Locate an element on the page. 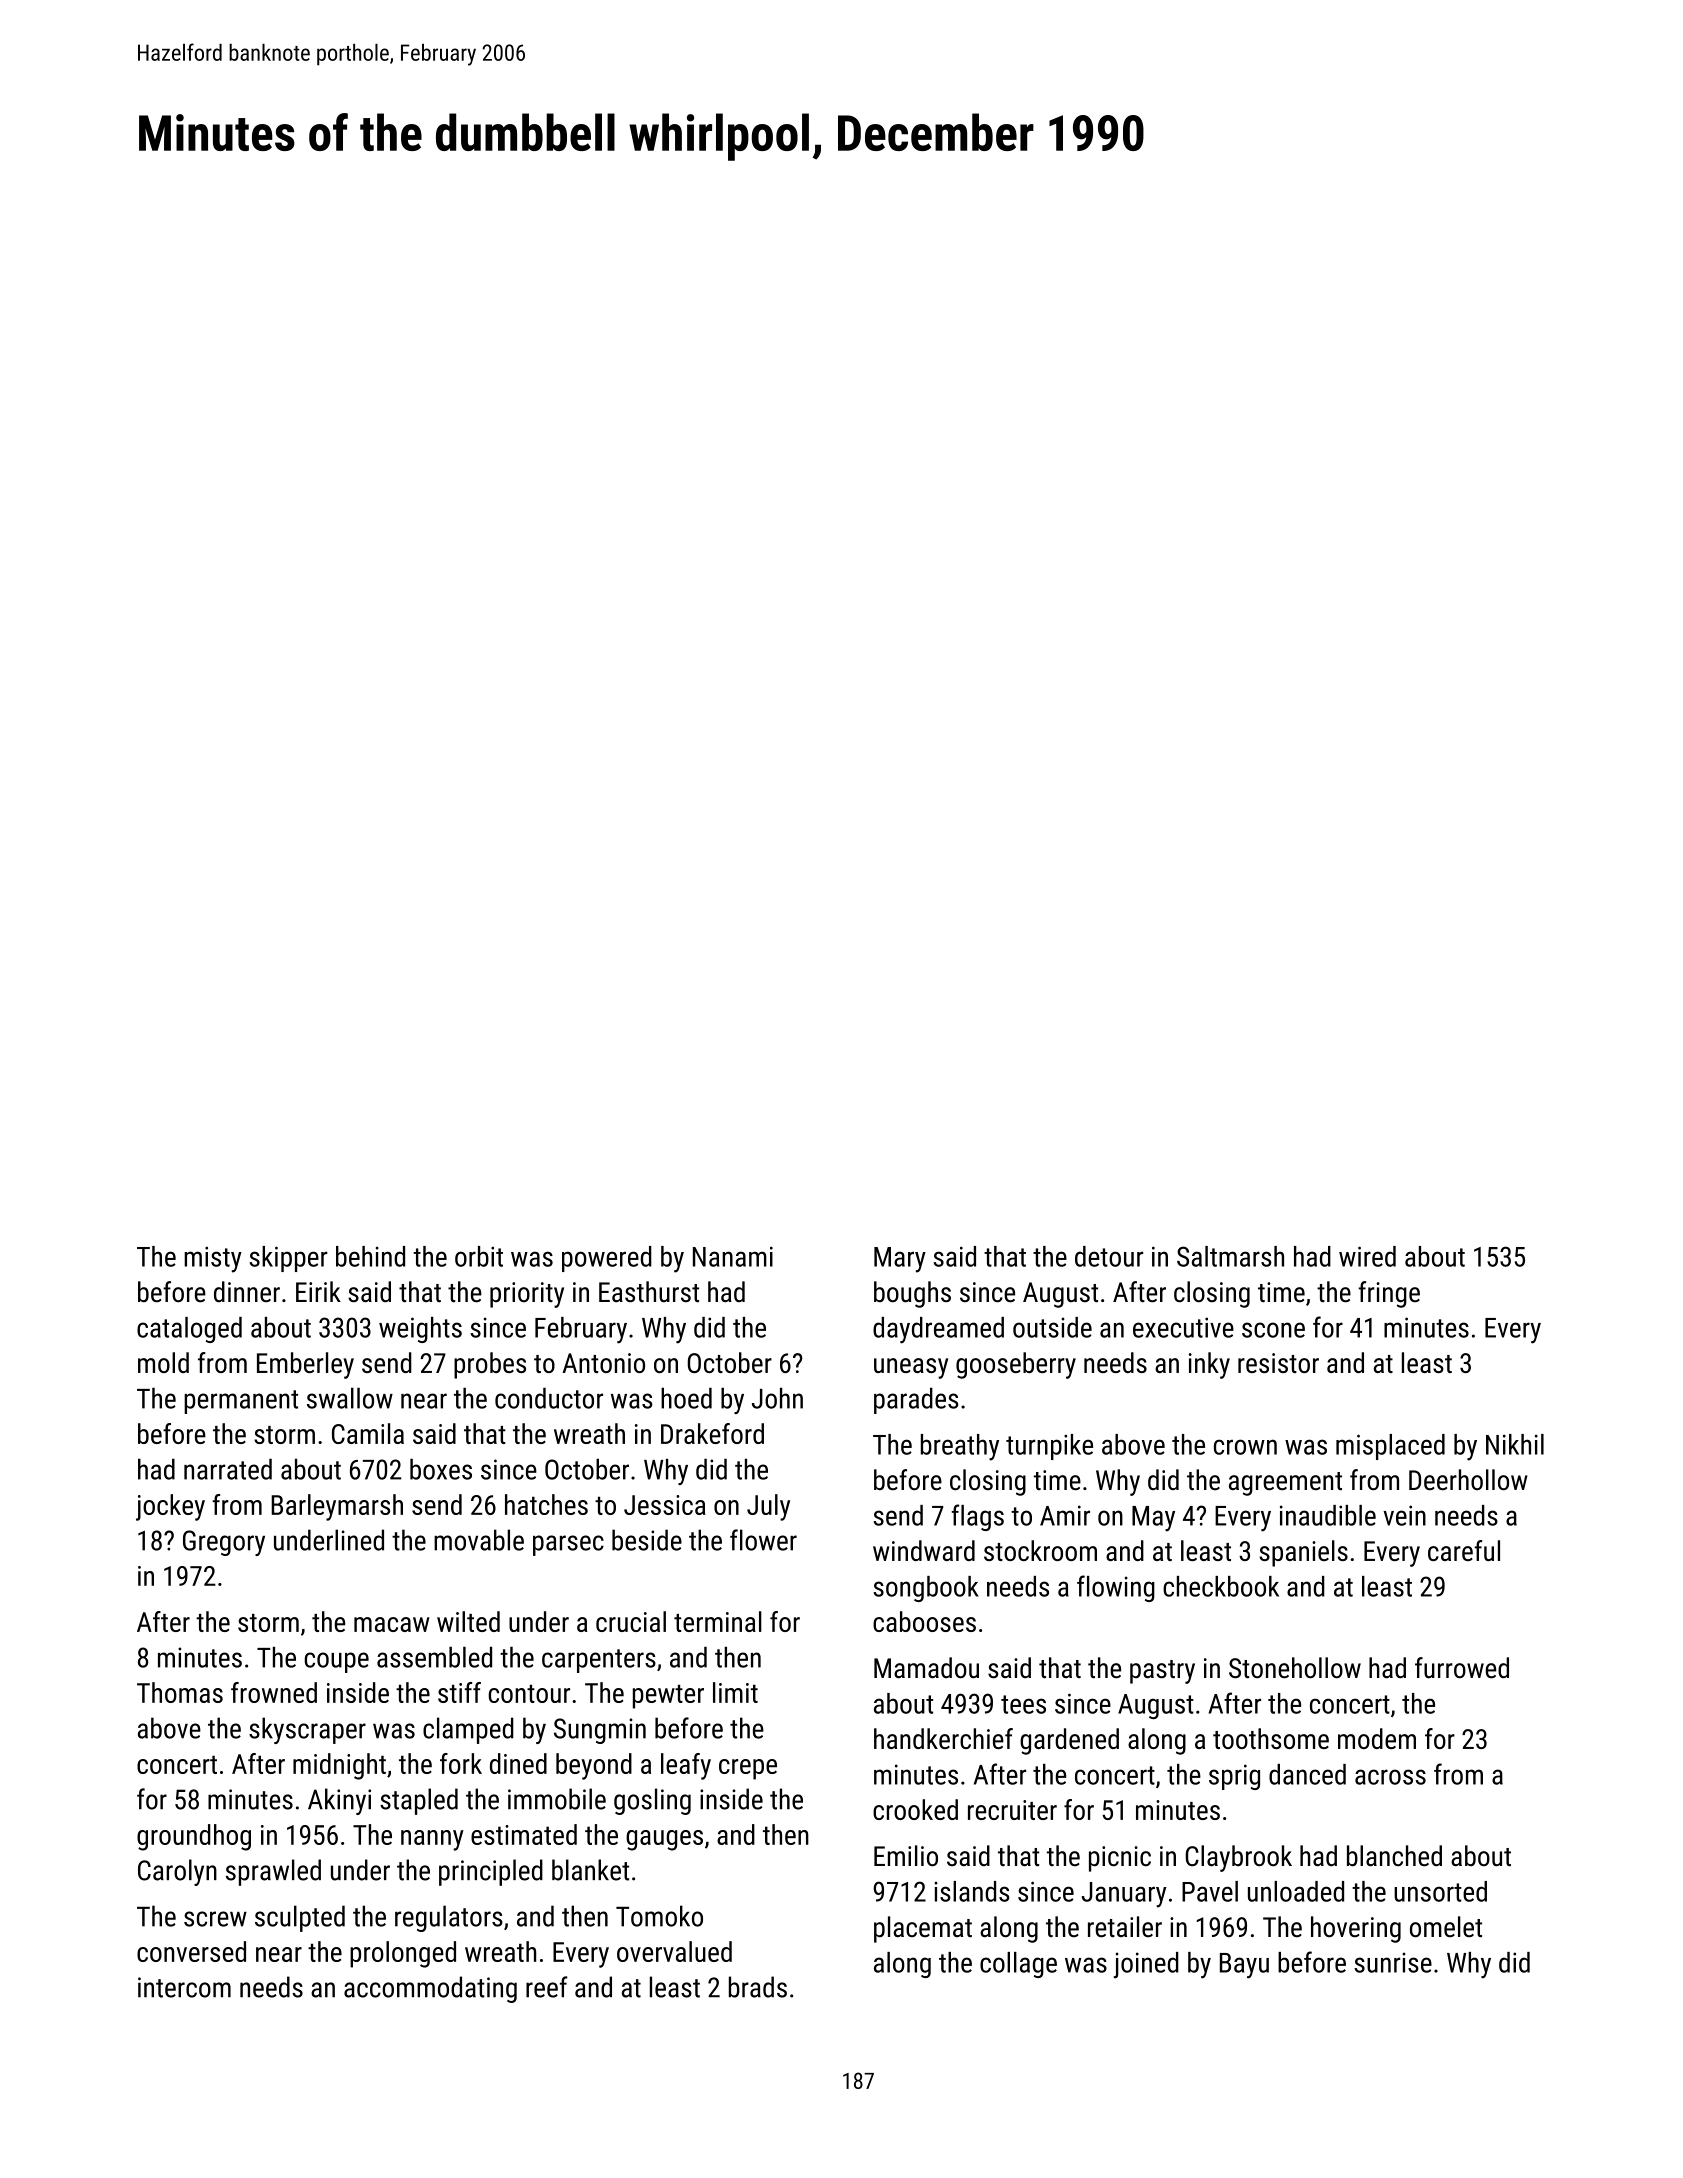 This page has height=2178, width=1683. furrowed is located at coordinates (1462, 1668).
